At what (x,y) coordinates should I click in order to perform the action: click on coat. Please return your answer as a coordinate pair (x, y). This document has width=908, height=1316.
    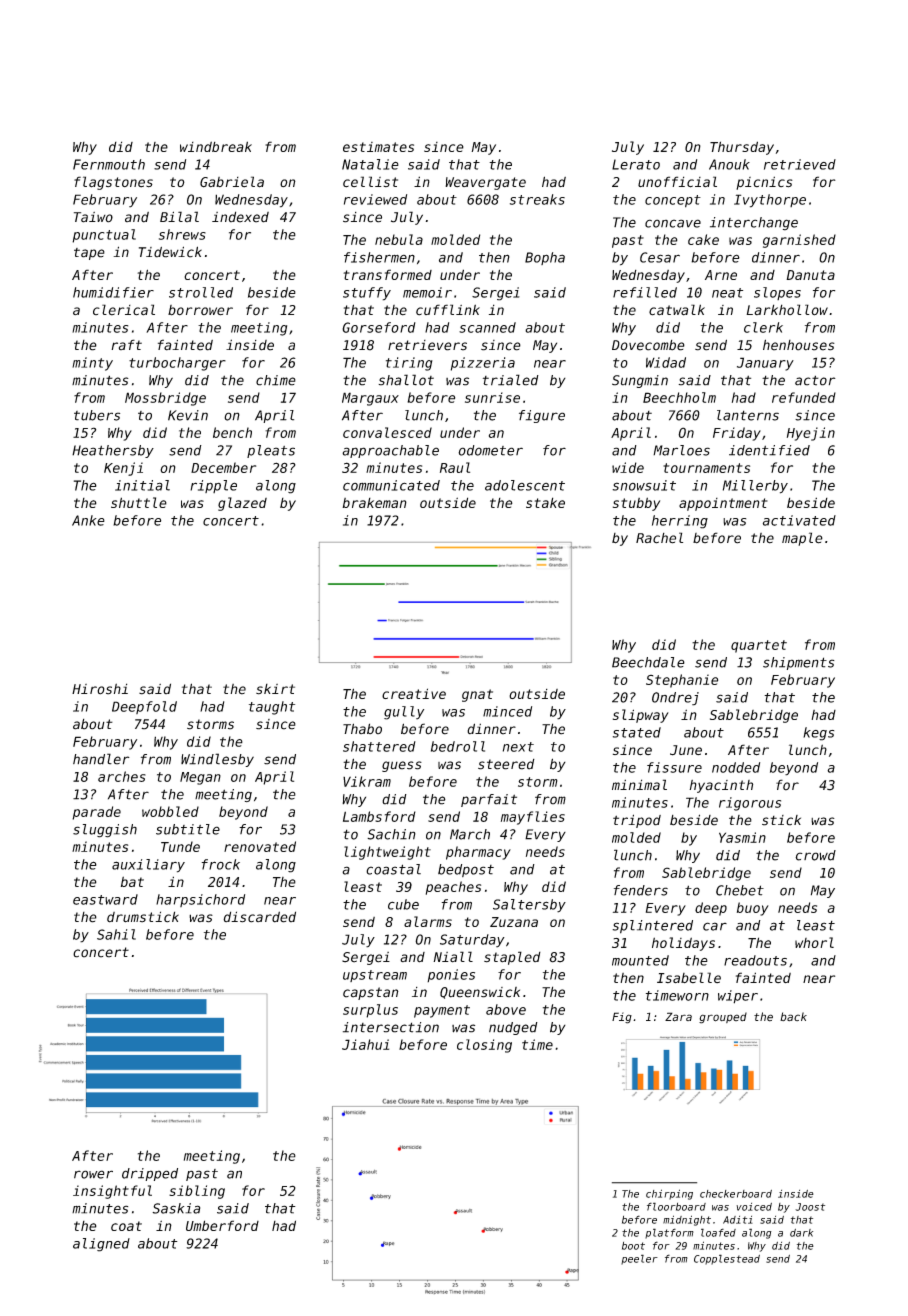
    Looking at the image, I should click on (126, 1226).
